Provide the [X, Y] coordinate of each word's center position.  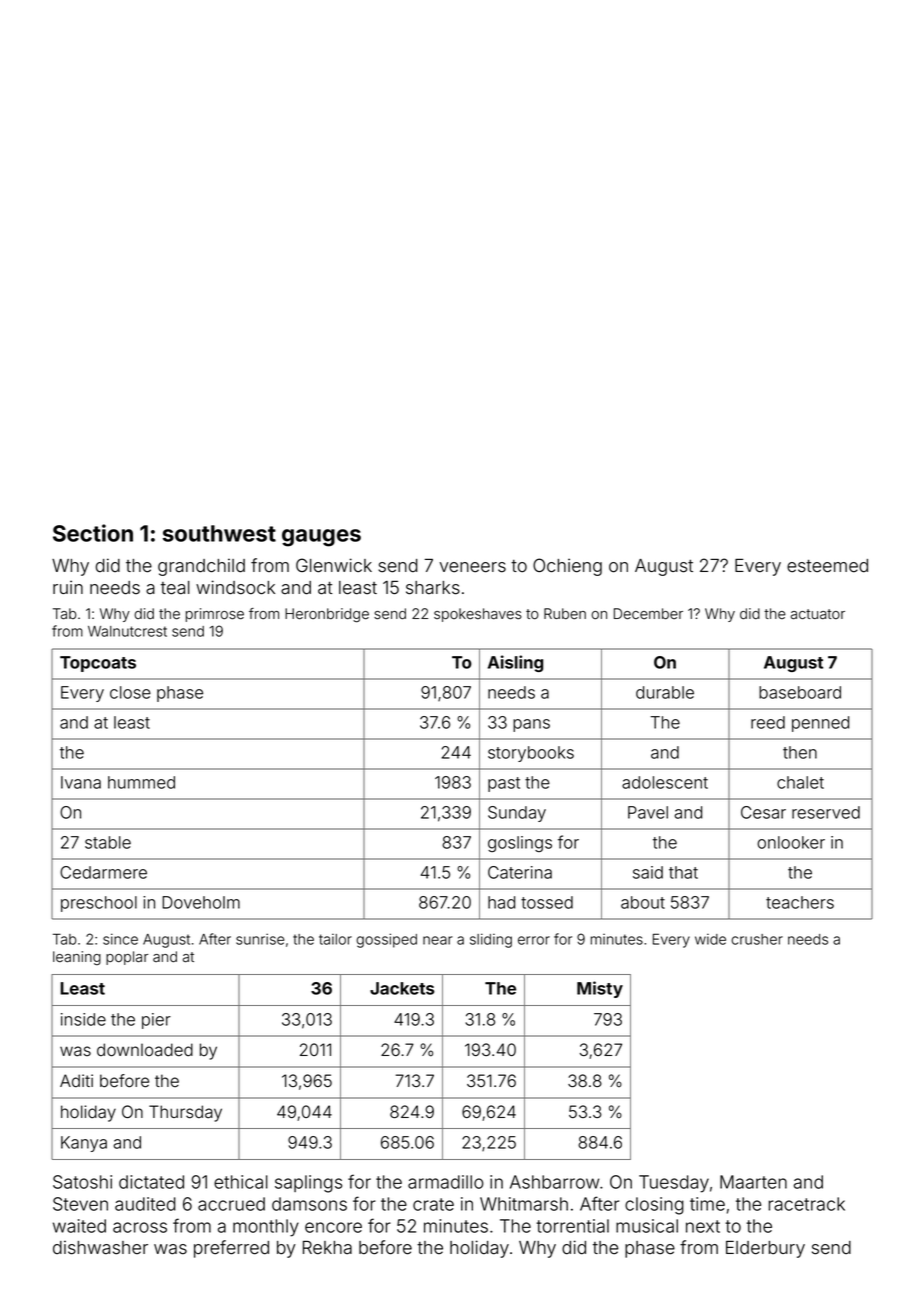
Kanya [84, 1144]
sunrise [260, 939]
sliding [491, 940]
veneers [473, 567]
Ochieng [567, 567]
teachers [800, 902]
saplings [308, 1184]
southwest [219, 533]
